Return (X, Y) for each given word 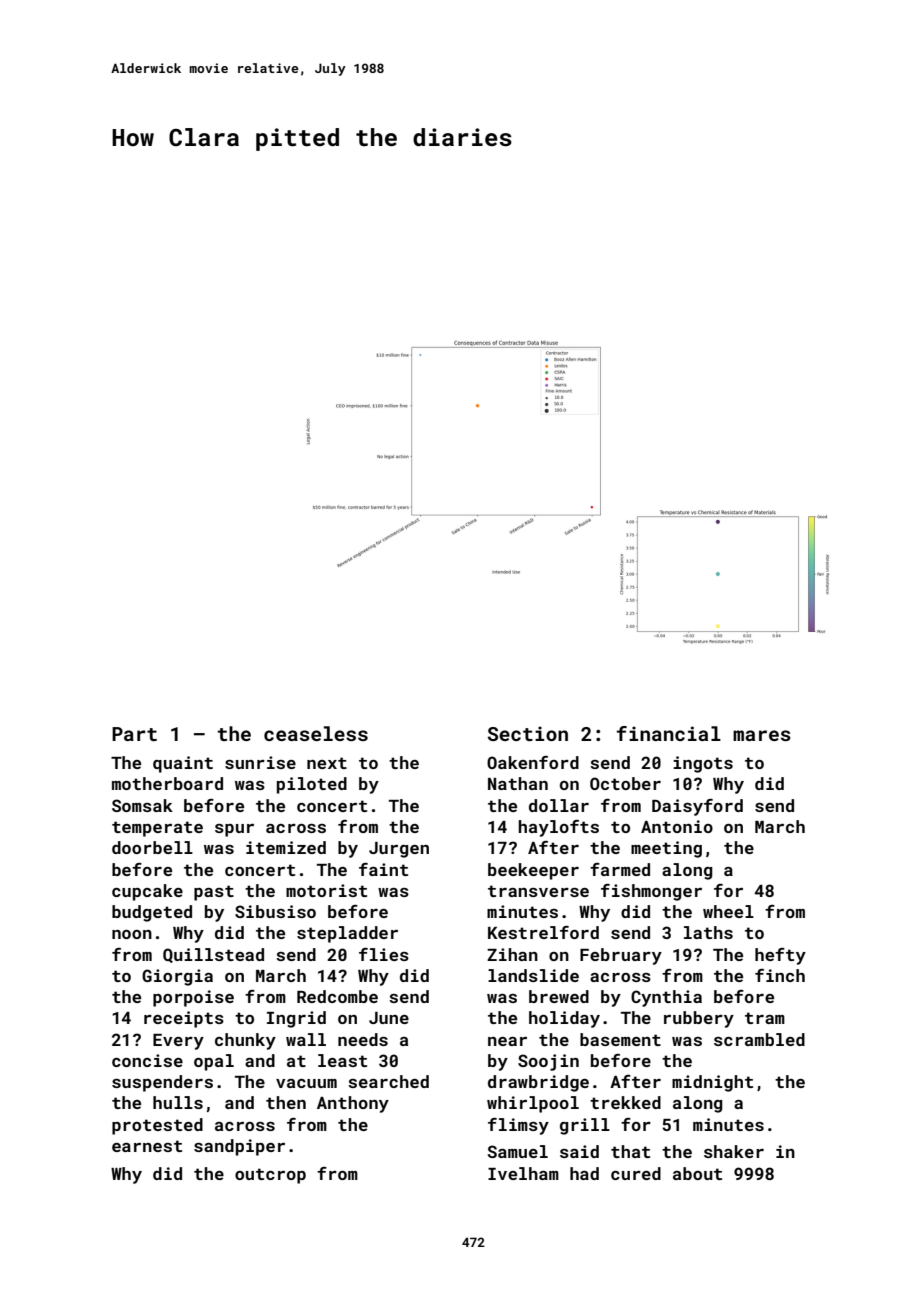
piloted (312, 785)
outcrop (270, 1176)
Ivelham (523, 1173)
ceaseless (316, 733)
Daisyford (697, 807)
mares (762, 735)
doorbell (152, 847)
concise (147, 1060)
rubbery (699, 1019)
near (507, 1041)
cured (636, 1173)
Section (528, 733)
